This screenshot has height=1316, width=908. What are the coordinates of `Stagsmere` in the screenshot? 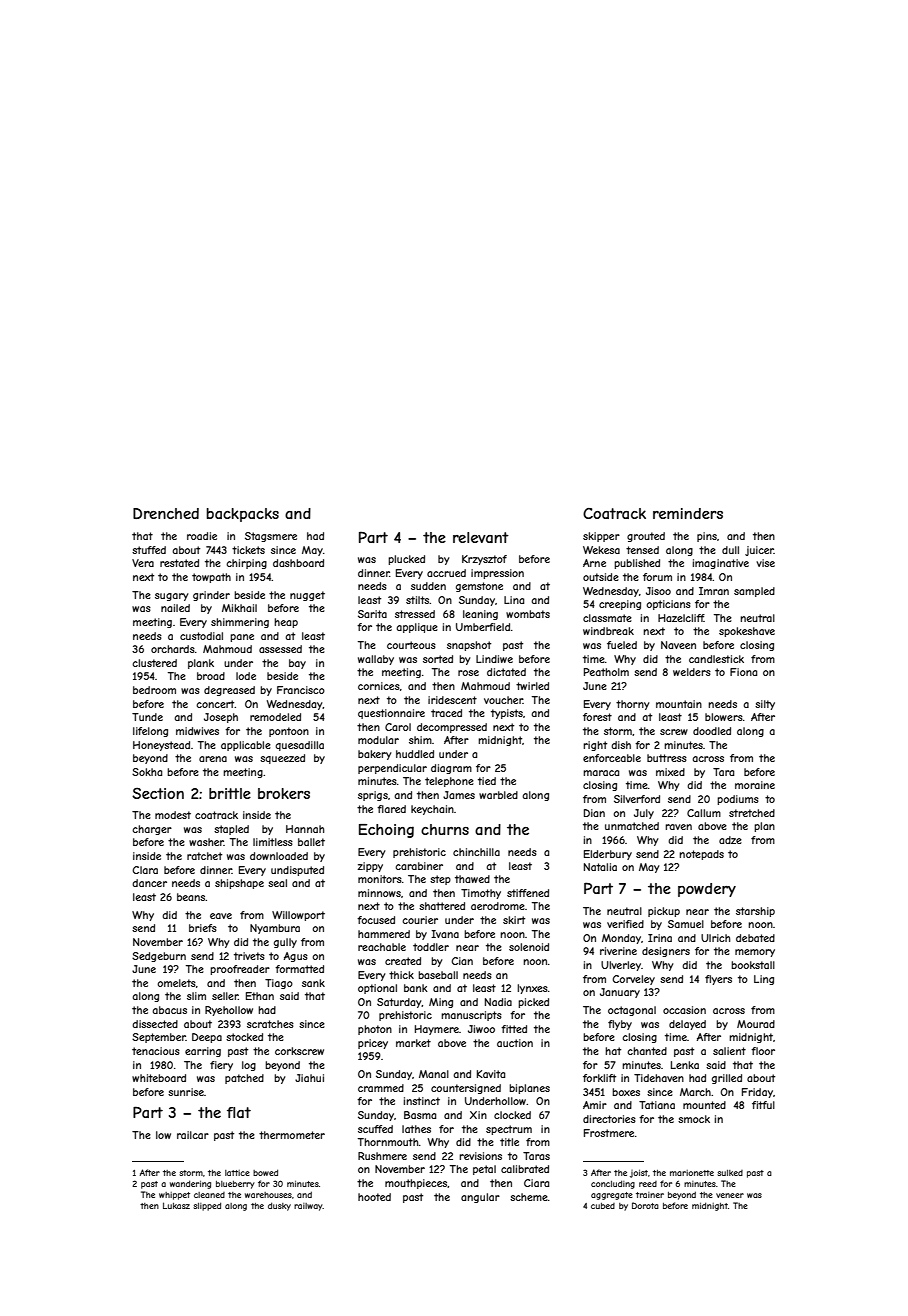 It's located at (271, 537).
